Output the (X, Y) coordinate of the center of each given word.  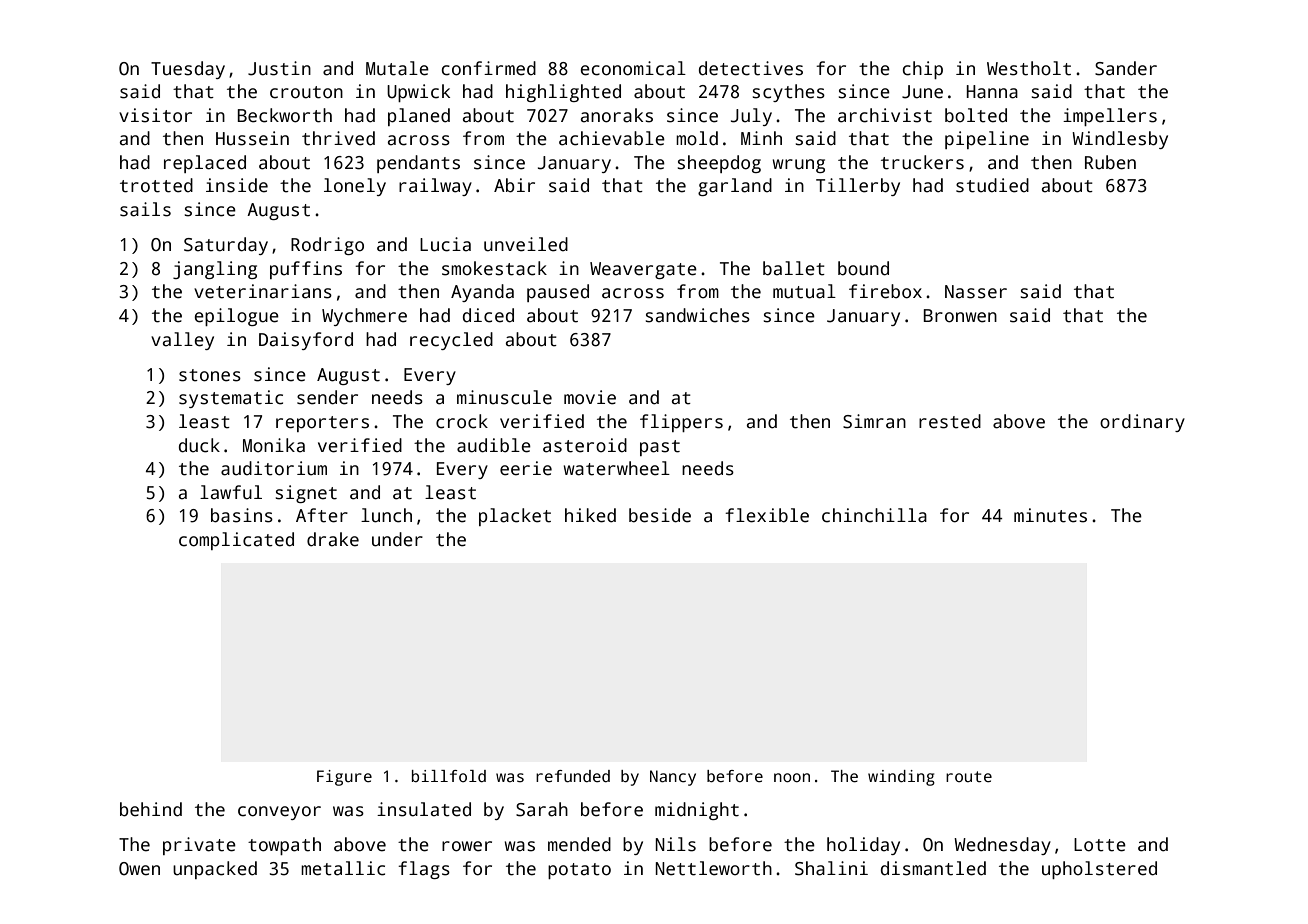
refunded (573, 776)
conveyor (279, 813)
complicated (236, 541)
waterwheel (616, 468)
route (969, 776)
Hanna (992, 92)
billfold (449, 776)
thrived (338, 138)
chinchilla (874, 515)
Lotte (1100, 845)
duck (199, 445)
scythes (789, 93)
